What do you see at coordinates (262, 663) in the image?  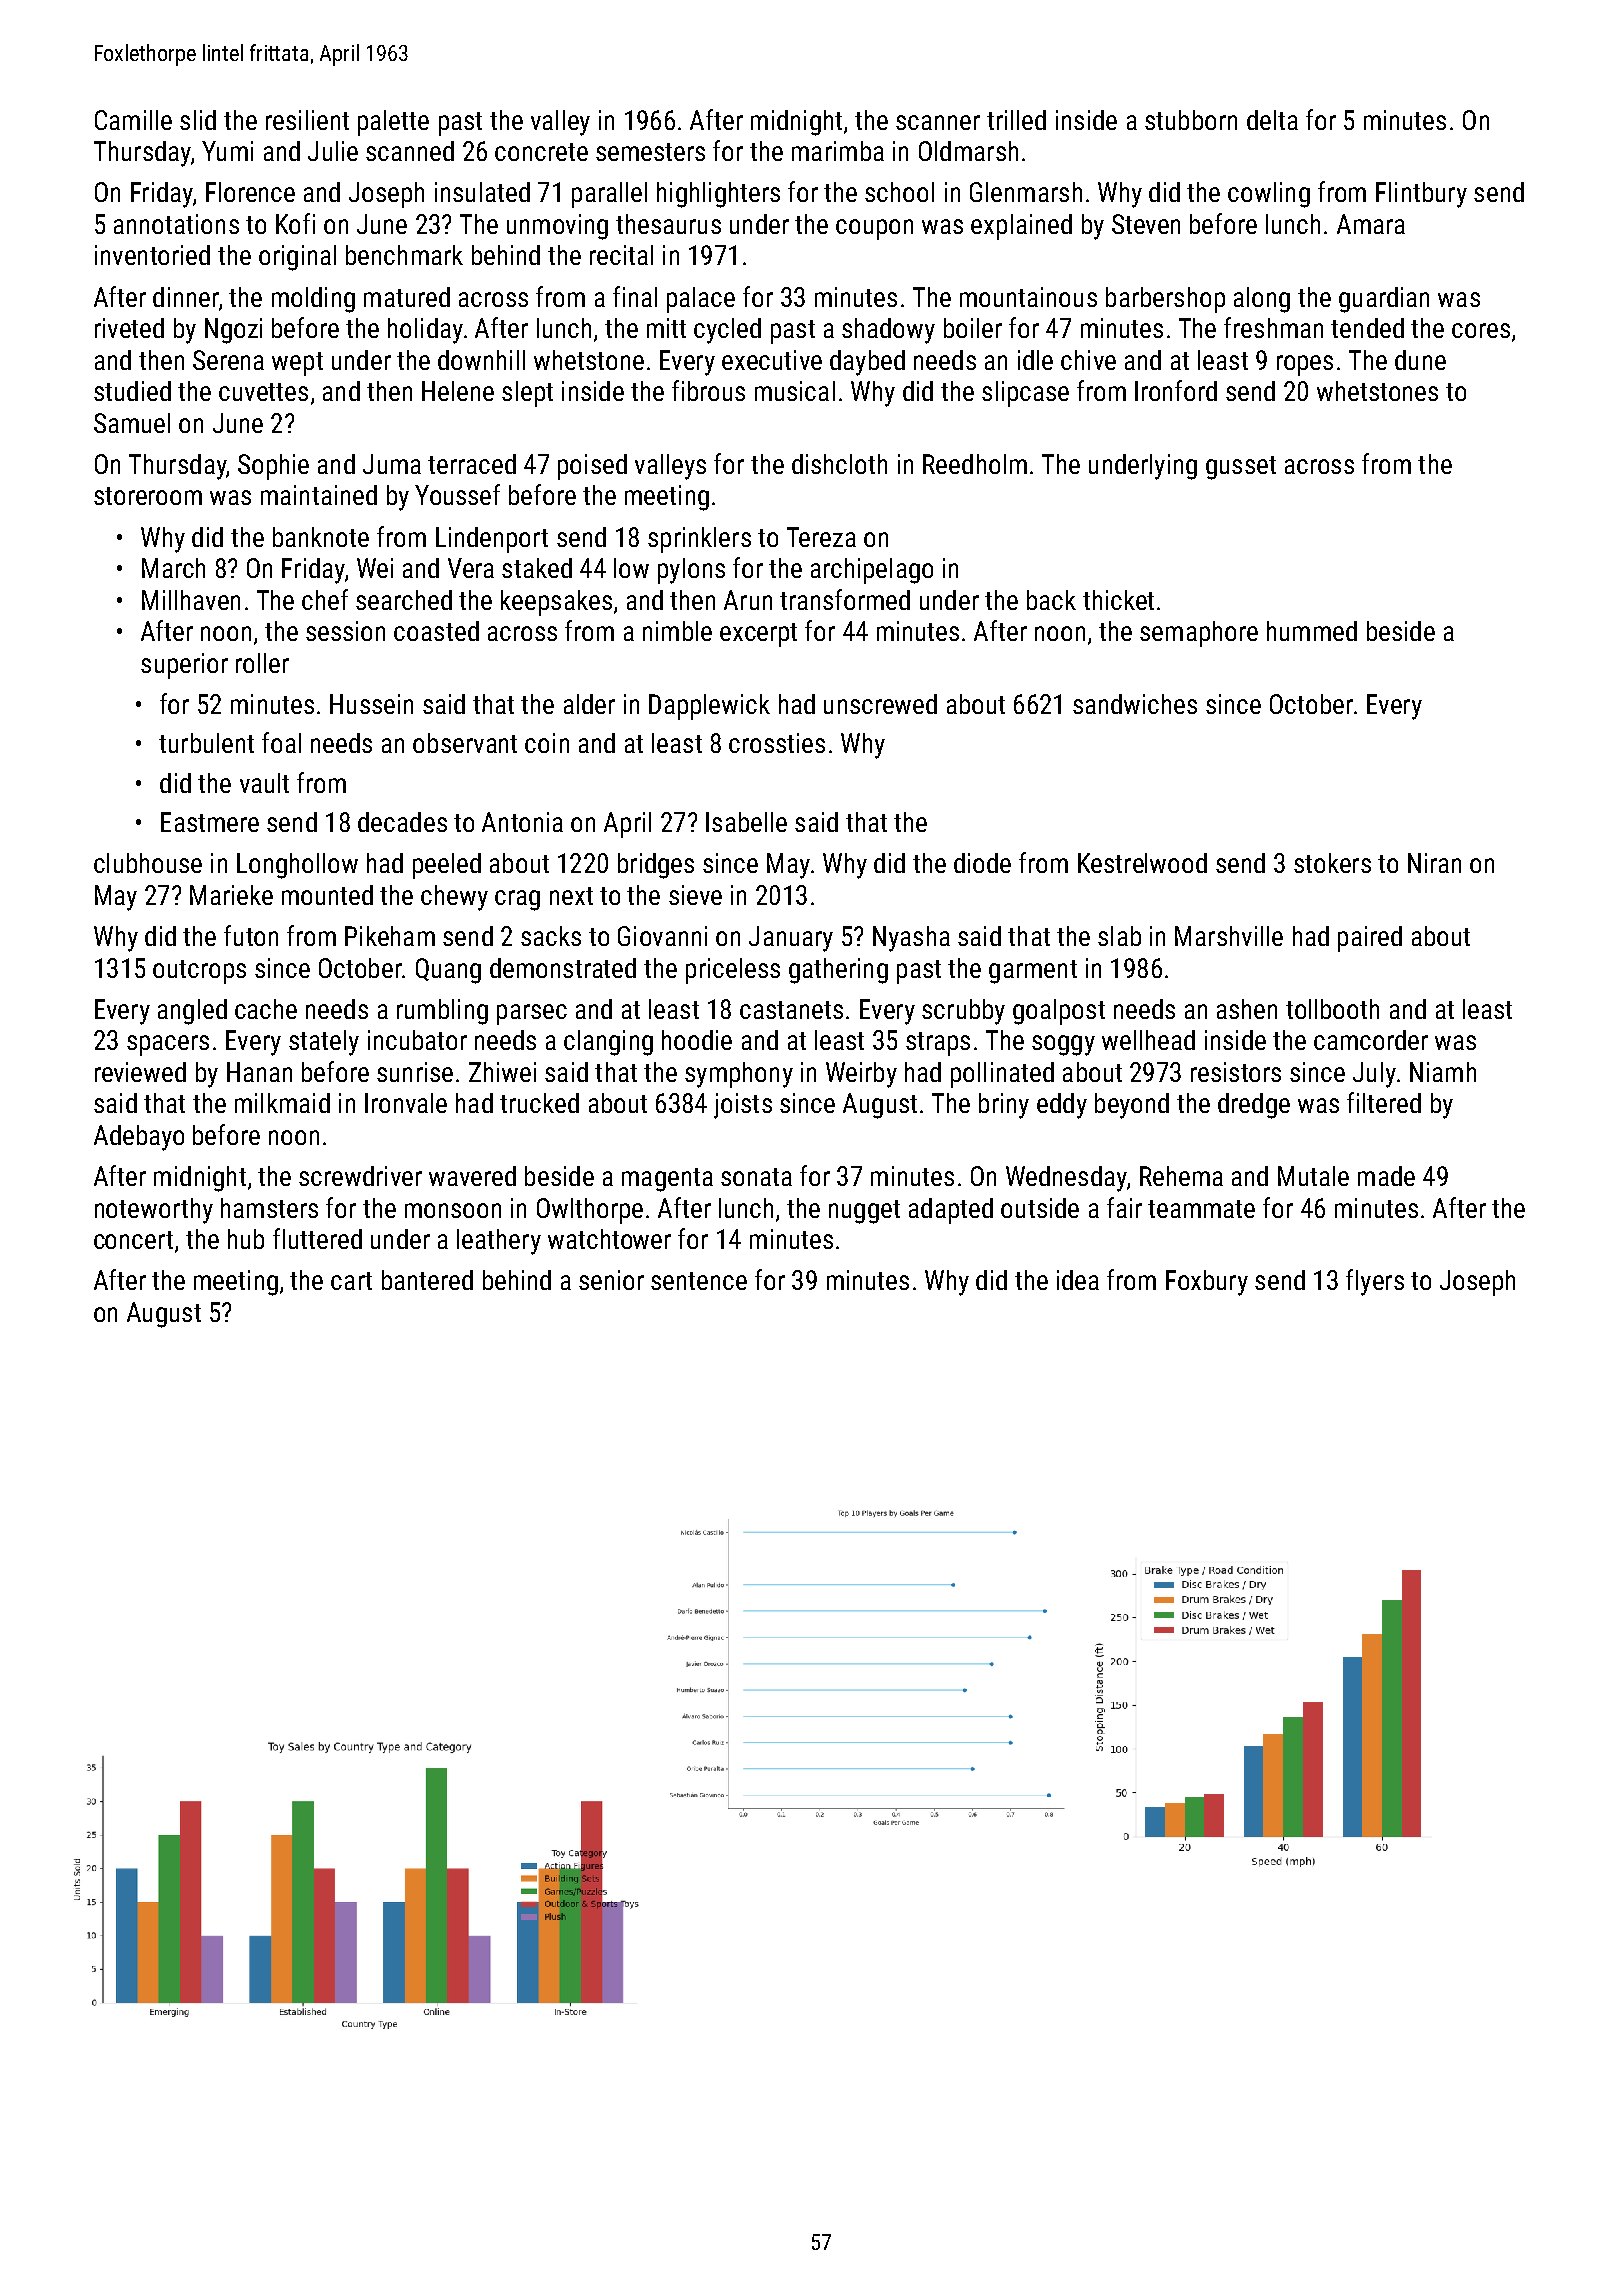 I see `roller` at bounding box center [262, 663].
